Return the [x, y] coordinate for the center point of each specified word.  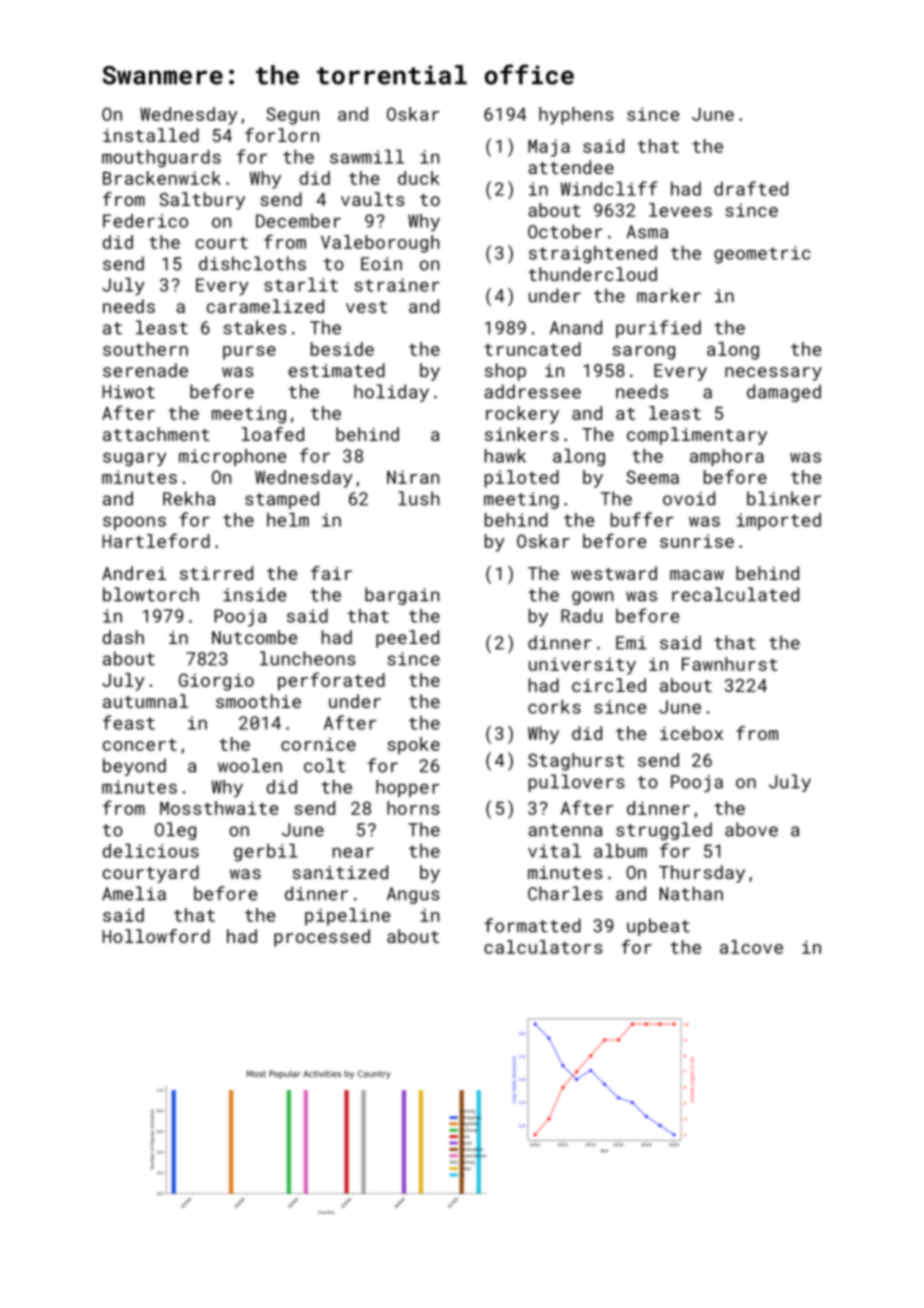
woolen [250, 765]
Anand [576, 327]
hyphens [576, 116]
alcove [751, 947]
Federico [145, 221]
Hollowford [156, 936]
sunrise [697, 541]
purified [658, 329]
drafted [751, 188]
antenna [565, 830]
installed [151, 135]
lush [419, 498]
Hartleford [156, 540]
